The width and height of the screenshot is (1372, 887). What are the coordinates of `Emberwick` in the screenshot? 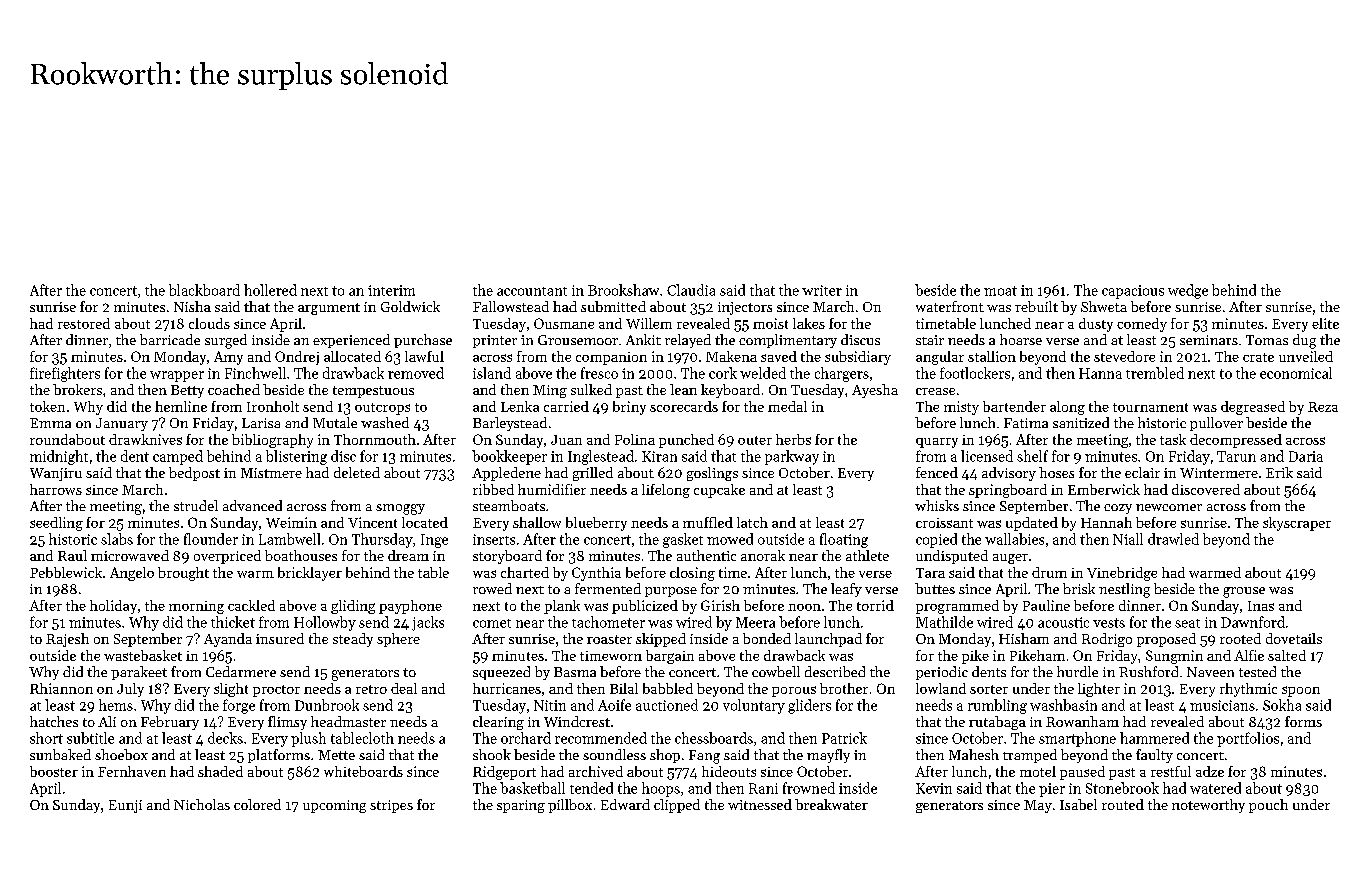 It's located at (1104, 489).
